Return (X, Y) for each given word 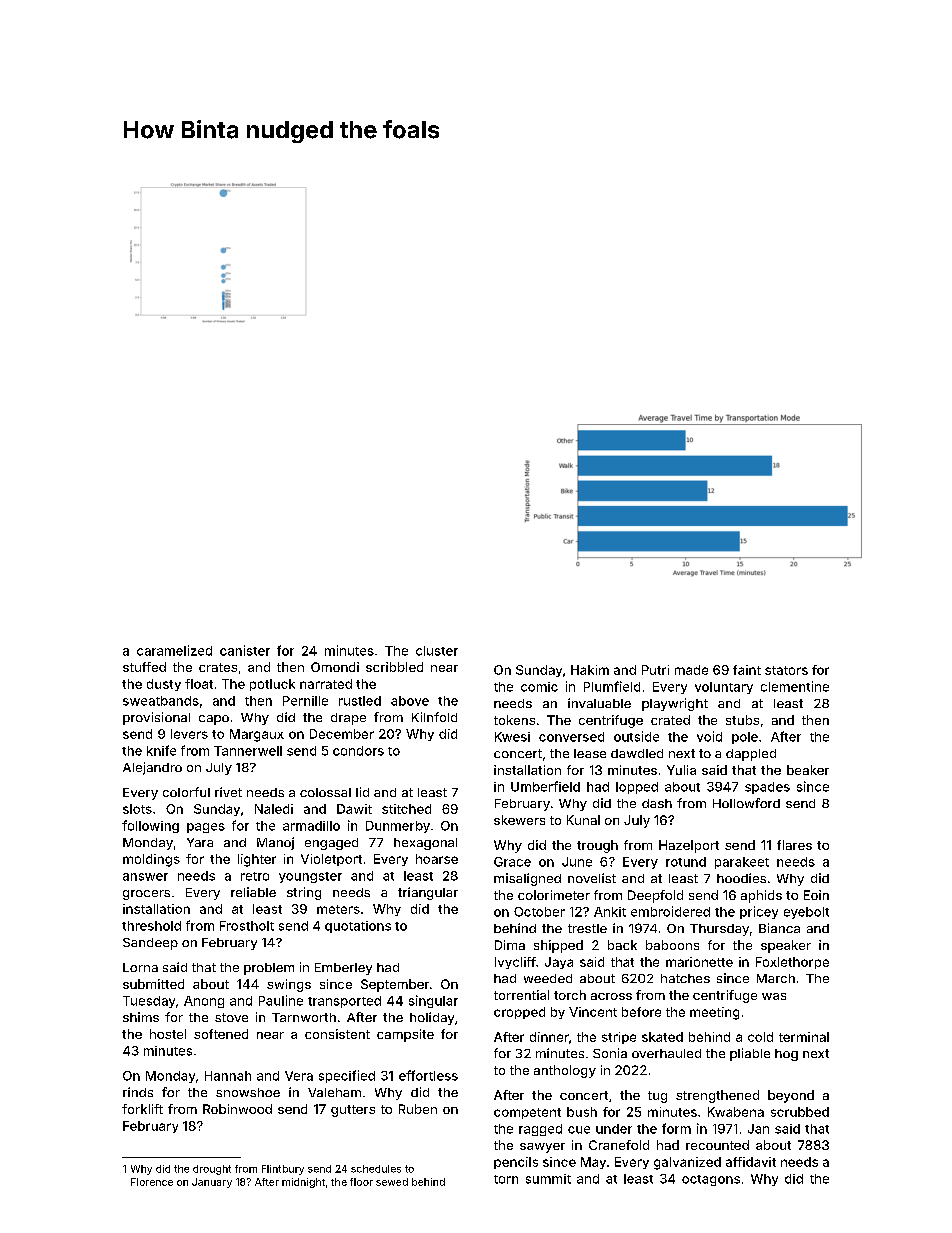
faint (747, 670)
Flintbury (283, 1170)
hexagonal (425, 844)
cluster (437, 651)
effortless (428, 1075)
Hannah (228, 1076)
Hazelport (689, 846)
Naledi (274, 809)
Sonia (610, 1053)
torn (506, 1179)
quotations (358, 927)
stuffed (144, 667)
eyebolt (806, 913)
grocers (146, 895)
